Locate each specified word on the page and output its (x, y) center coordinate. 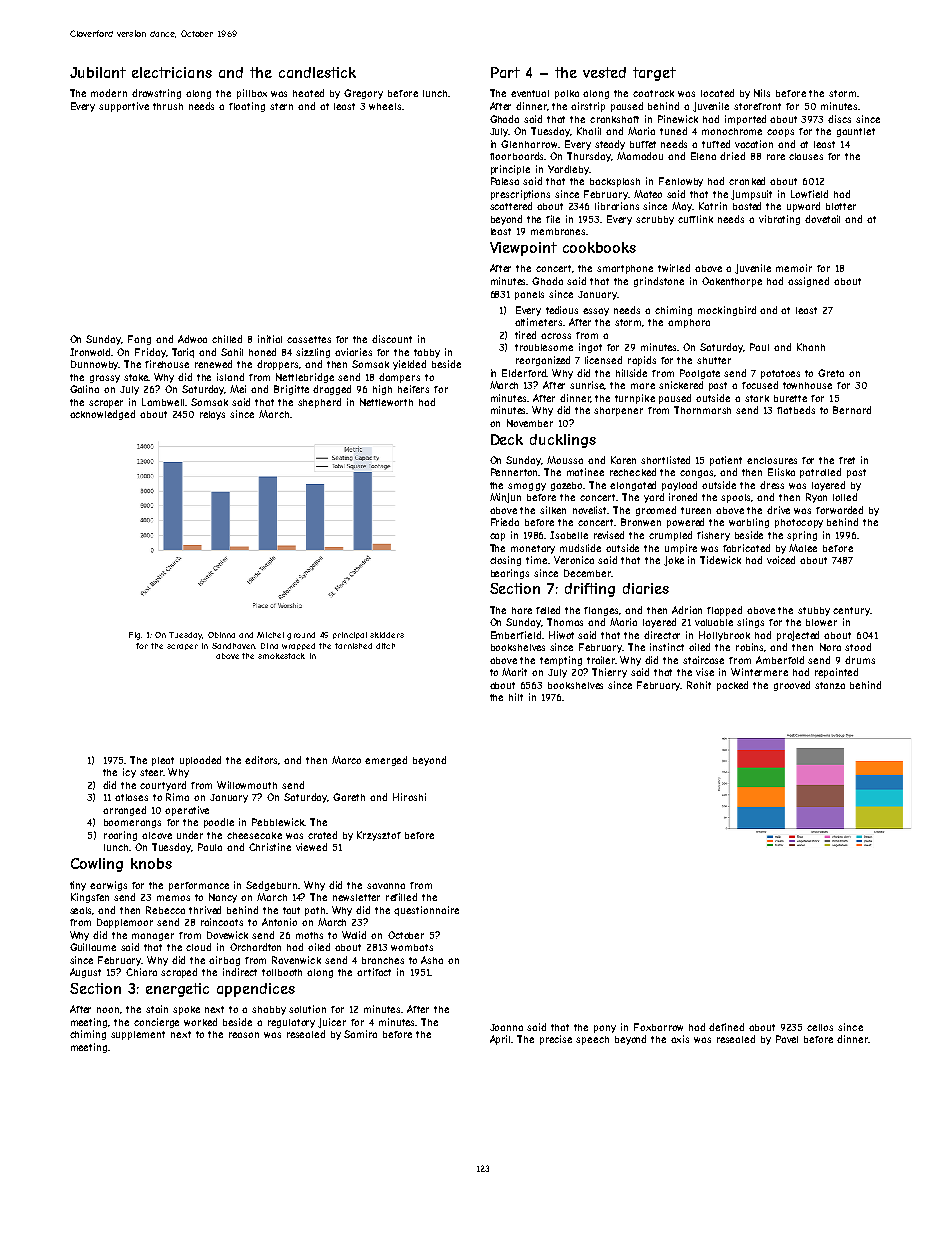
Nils (762, 93)
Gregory (363, 94)
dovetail (822, 219)
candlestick (317, 72)
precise (556, 1040)
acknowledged (102, 415)
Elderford (524, 373)
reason (244, 1035)
